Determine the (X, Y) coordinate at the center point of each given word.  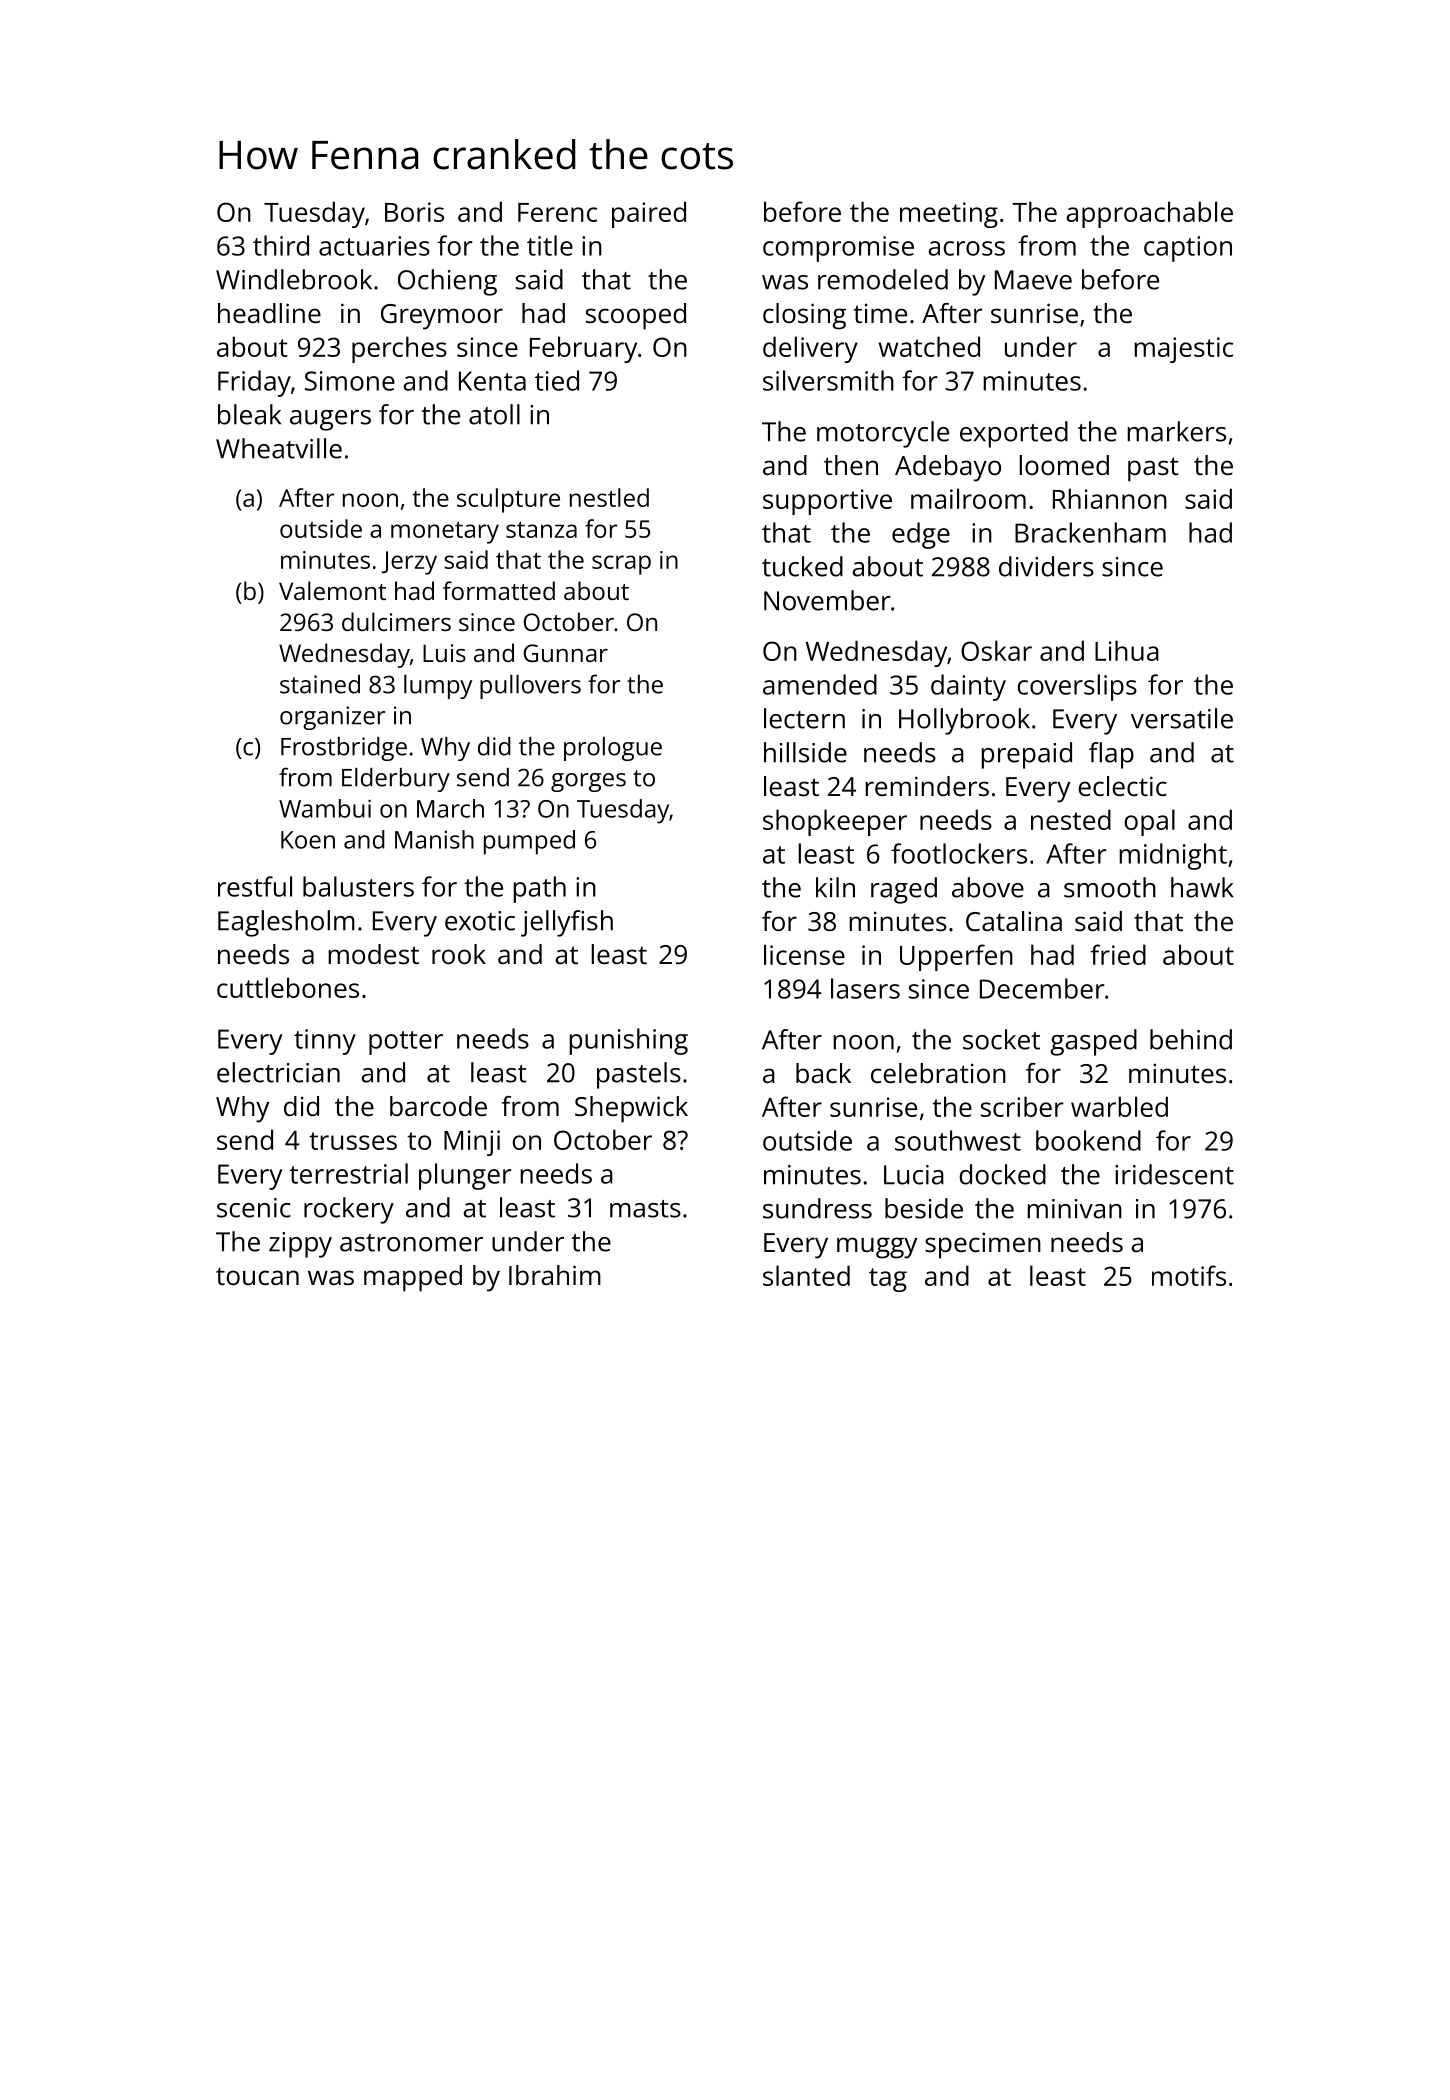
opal (1149, 822)
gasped (1093, 1042)
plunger (465, 1176)
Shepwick (631, 1109)
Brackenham (1090, 532)
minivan (1074, 1209)
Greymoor (442, 317)
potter (406, 1043)
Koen (308, 840)
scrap (621, 565)
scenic (254, 1208)
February (583, 349)
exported (1014, 434)
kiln (835, 887)
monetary (445, 533)
